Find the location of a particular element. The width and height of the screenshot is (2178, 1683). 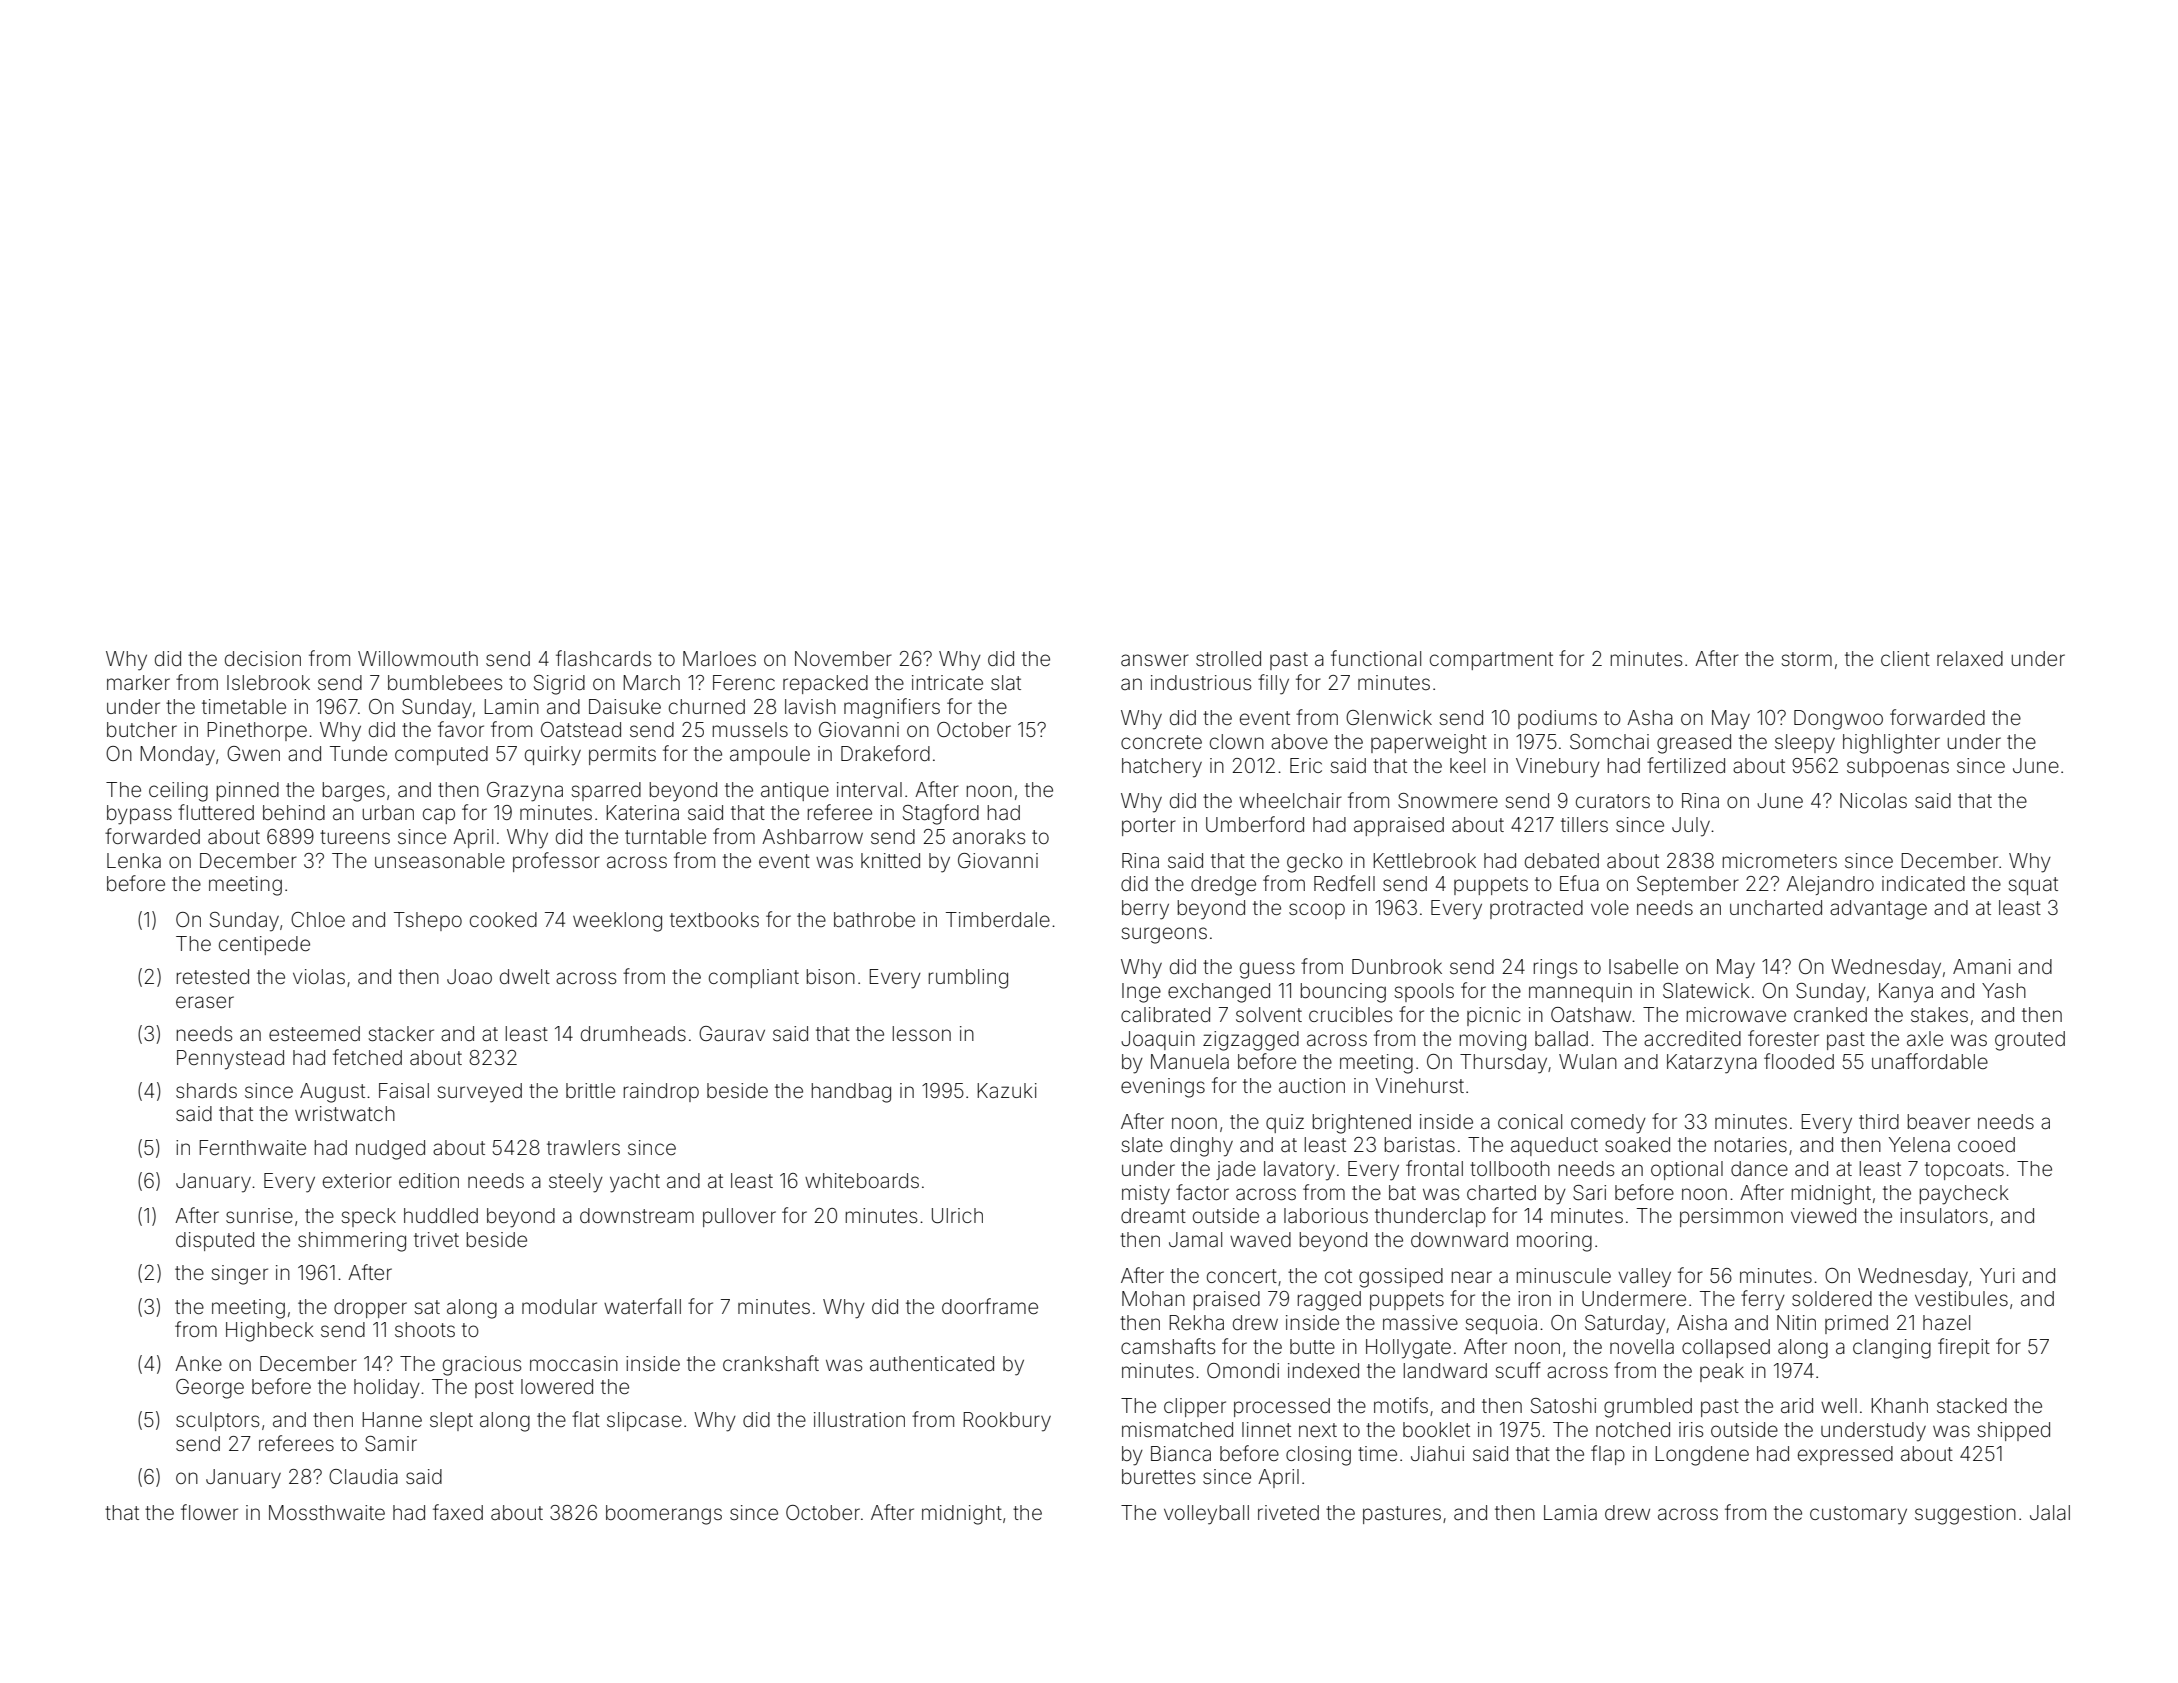

boomerangs is located at coordinates (664, 1515).
